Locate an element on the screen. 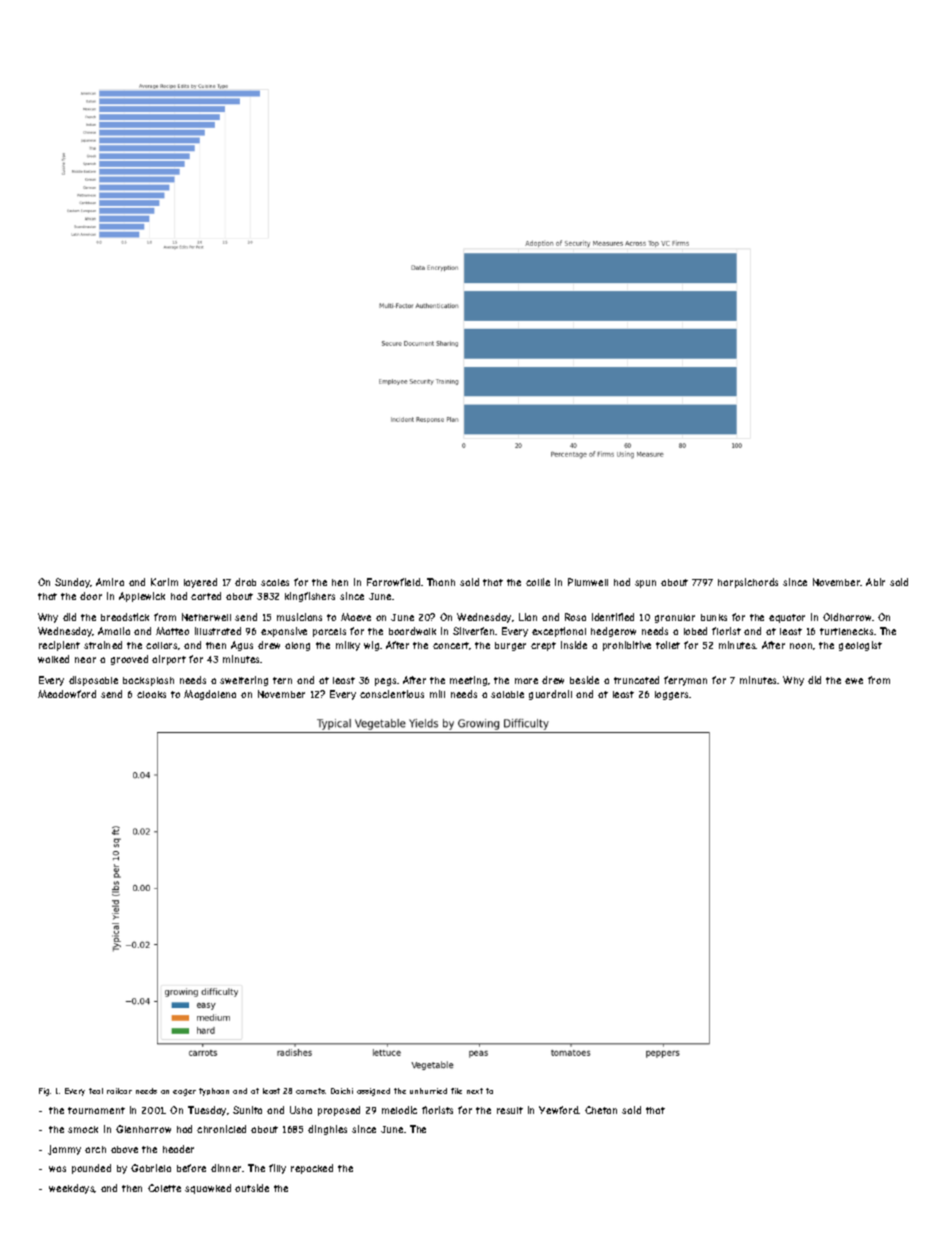 Image resolution: width=952 pixels, height=1233 pixels. teal is located at coordinates (96, 1091).
